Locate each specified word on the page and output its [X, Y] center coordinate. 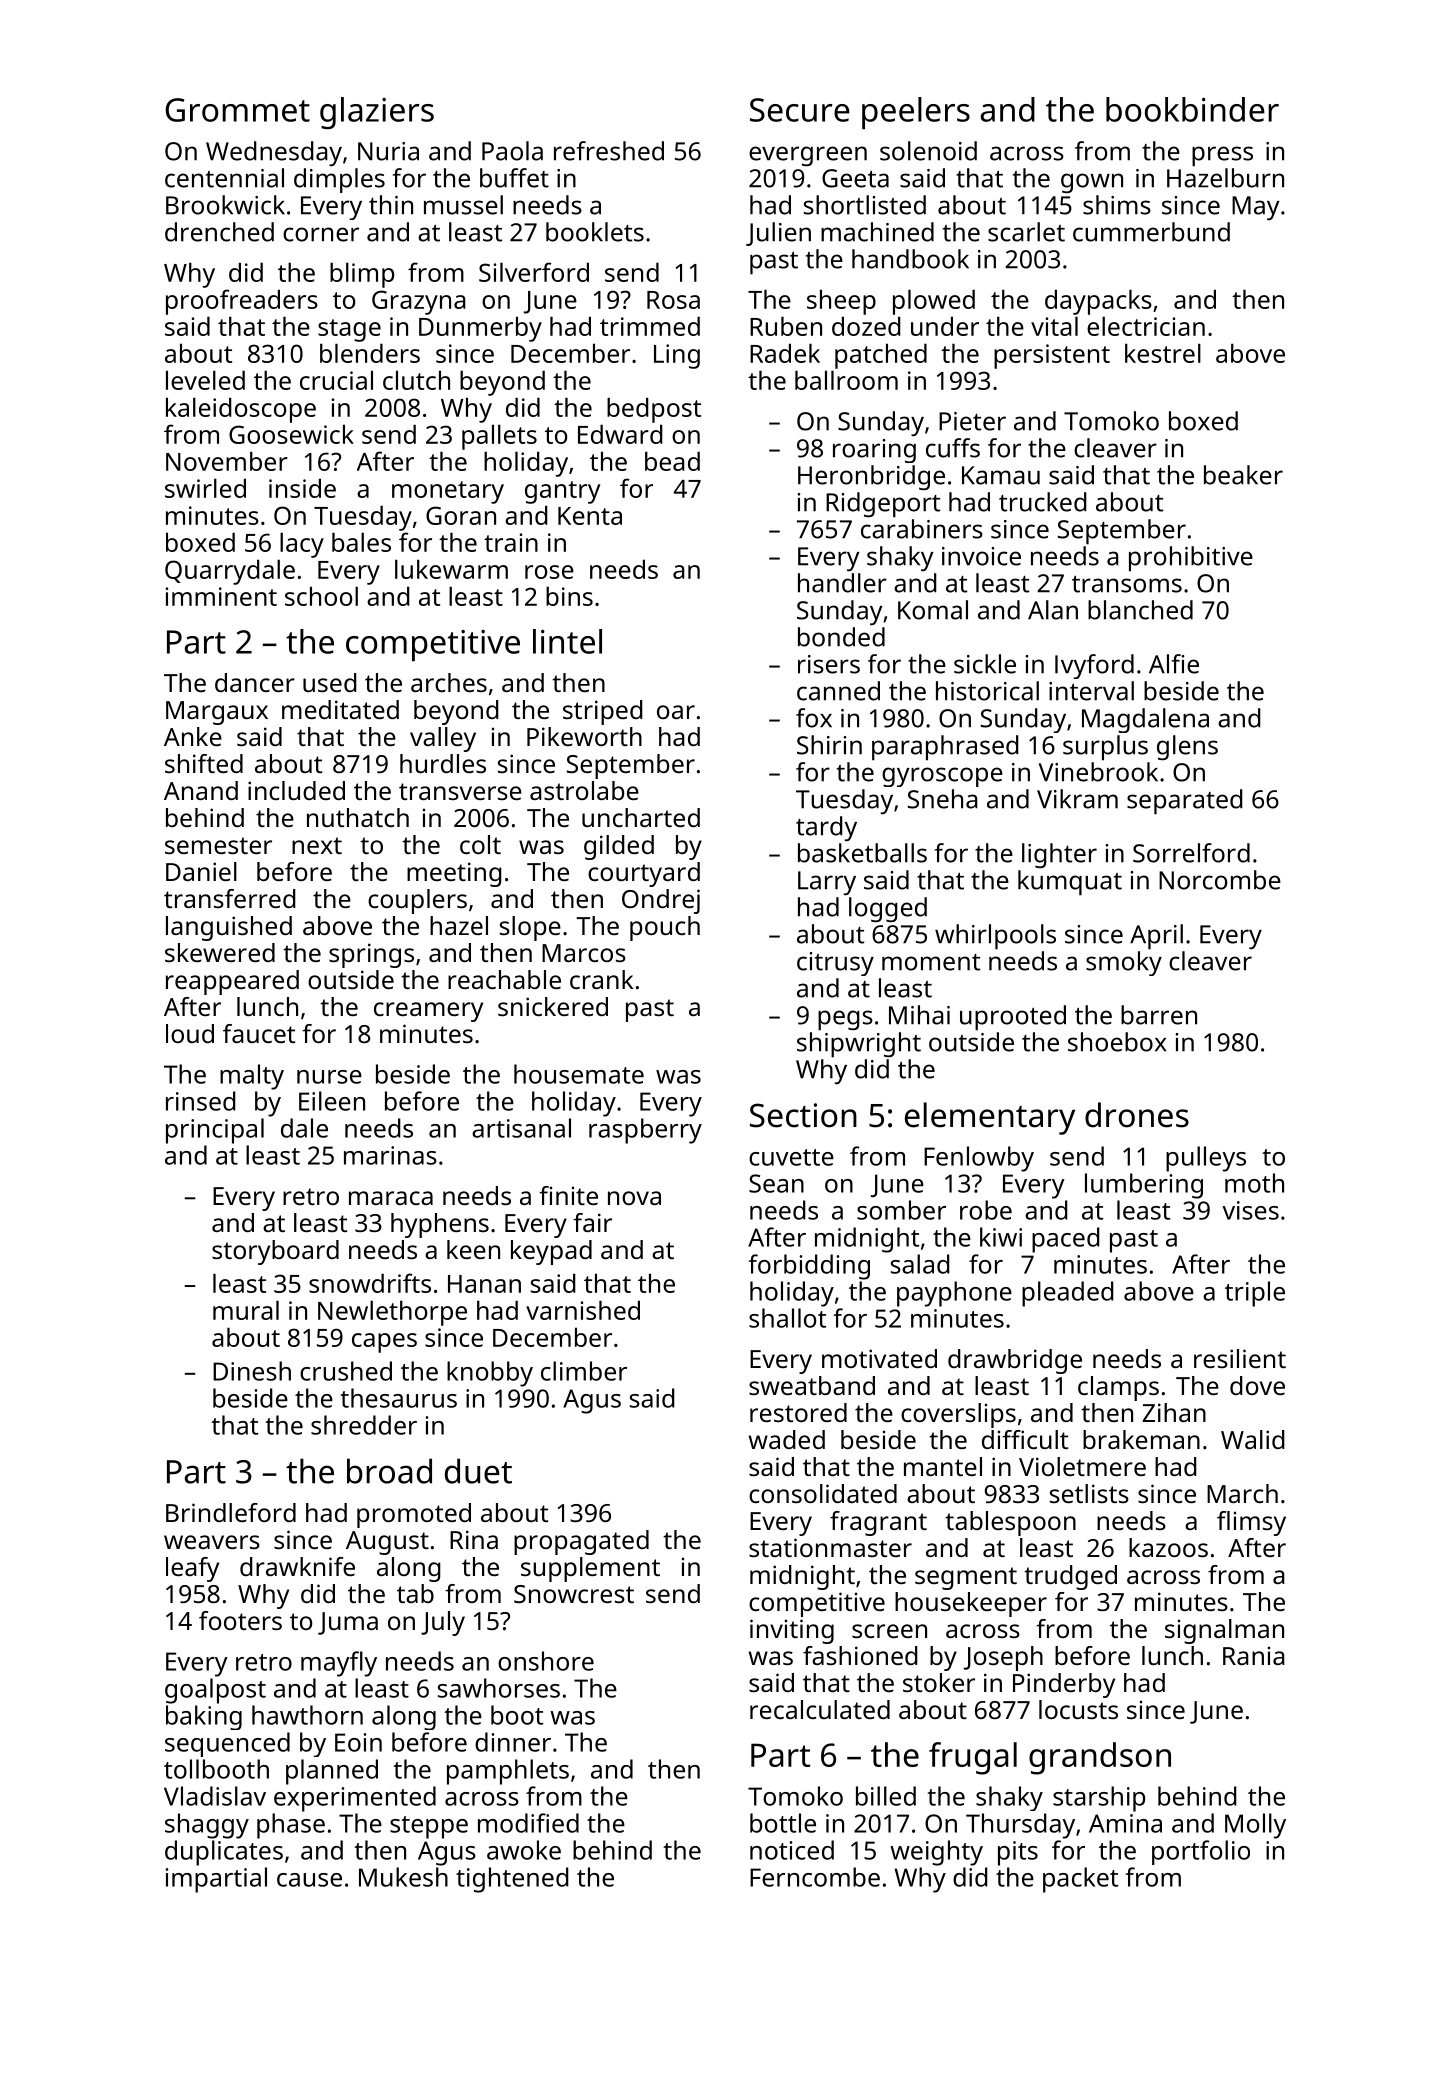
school [321, 596]
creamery [428, 1012]
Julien [778, 234]
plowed [934, 302]
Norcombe [1220, 880]
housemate [579, 1074]
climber [584, 1371]
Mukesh [403, 1877]
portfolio [1201, 1852]
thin [391, 205]
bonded [841, 637]
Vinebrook [1098, 772]
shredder [364, 1425]
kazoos [1168, 1547]
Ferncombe [815, 1877]
